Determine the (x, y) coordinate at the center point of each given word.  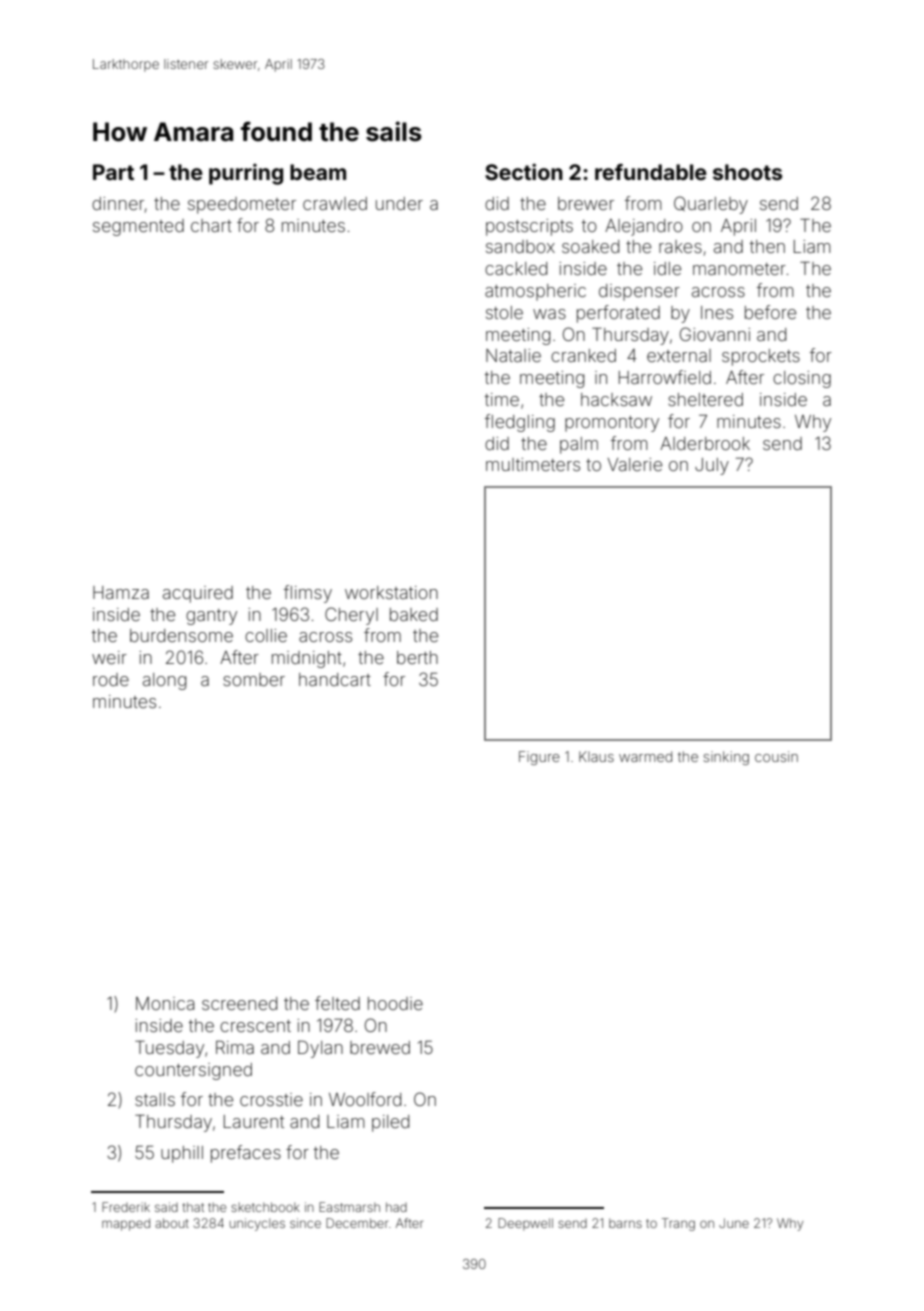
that (193, 1207)
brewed (380, 1047)
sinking (726, 758)
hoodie (395, 1003)
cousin (776, 756)
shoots (747, 172)
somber (254, 679)
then (767, 246)
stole (504, 312)
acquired (198, 594)
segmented (138, 227)
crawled (335, 203)
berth (417, 657)
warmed (645, 756)
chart (211, 225)
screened (239, 1003)
